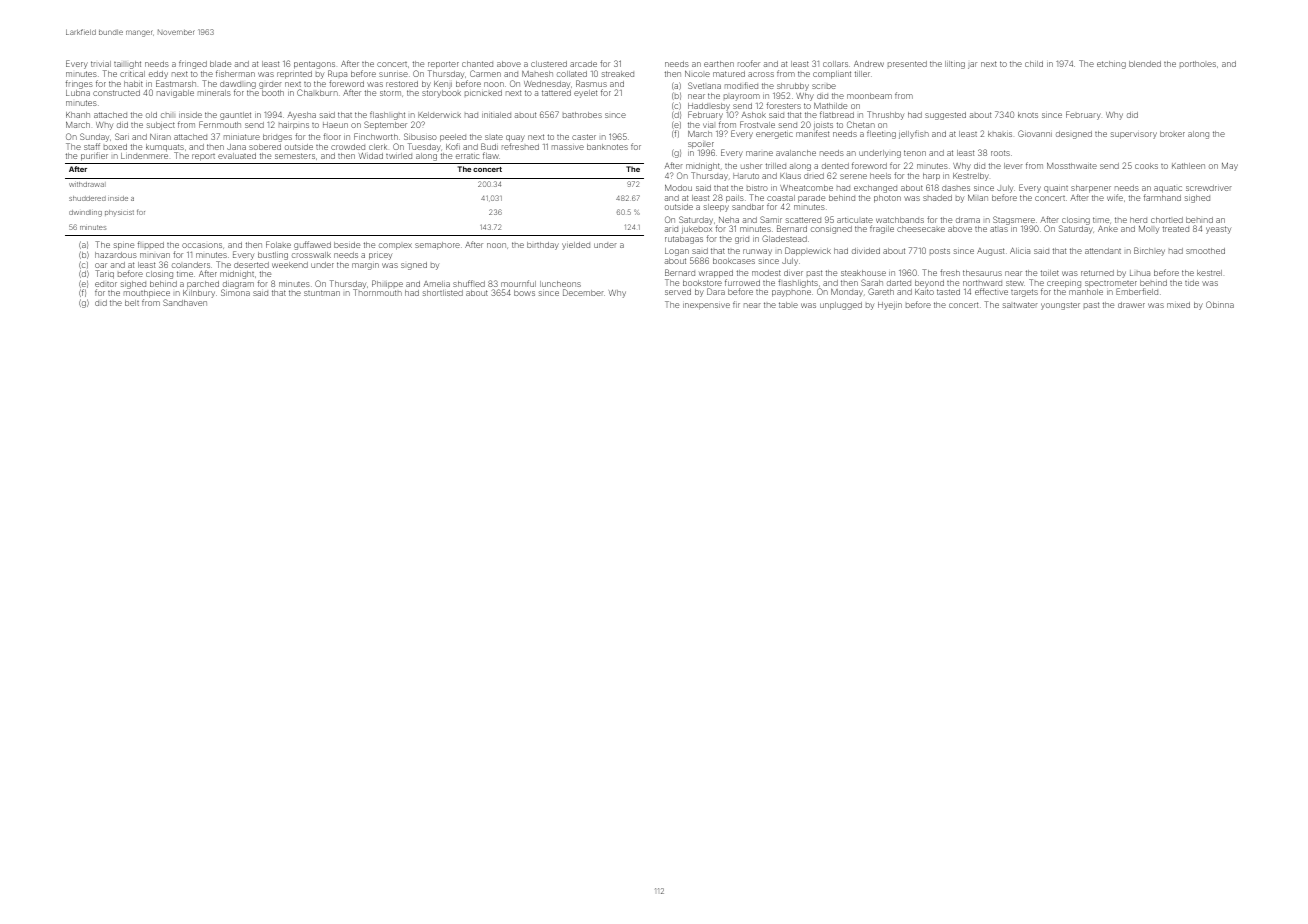  Describe the element at coordinates (235, 73) in the screenshot. I see `fisherman` at that location.
